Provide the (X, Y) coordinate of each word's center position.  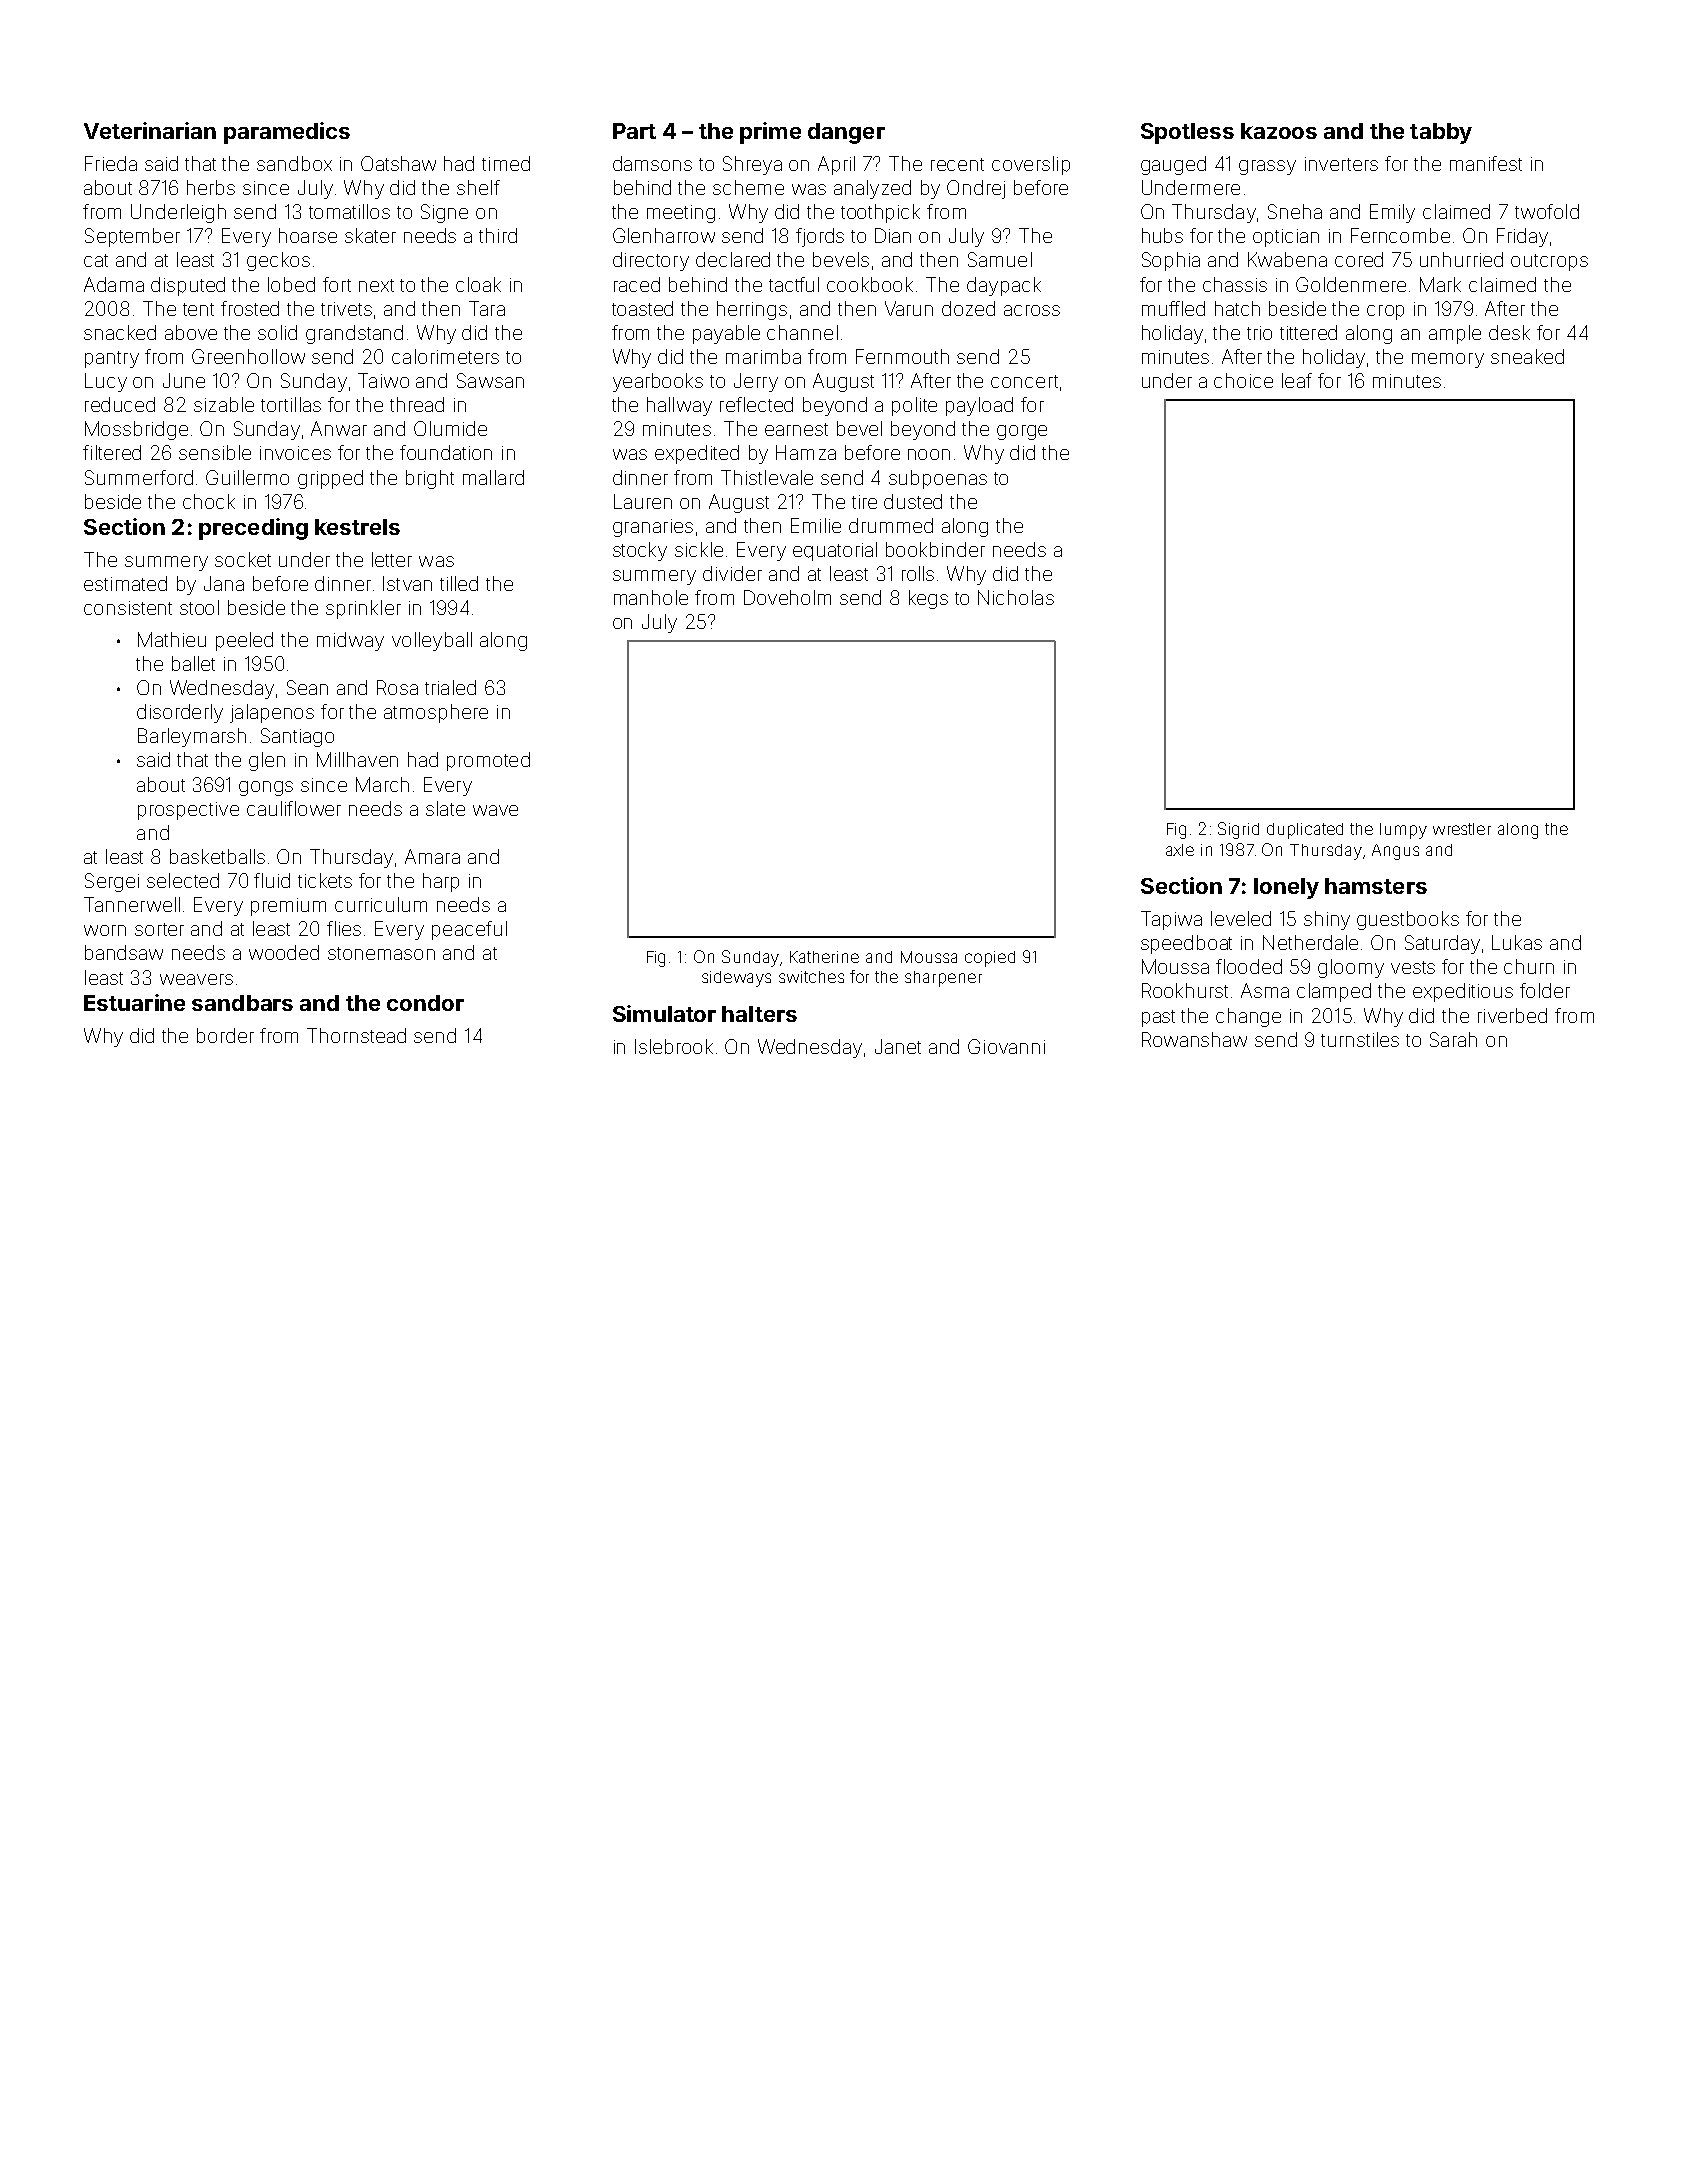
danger (846, 133)
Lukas (1517, 942)
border (225, 1035)
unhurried (1461, 259)
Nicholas (1016, 597)
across (1032, 310)
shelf (478, 187)
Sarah (1453, 1039)
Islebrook (674, 1046)
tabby (1441, 133)
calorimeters (445, 356)
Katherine (824, 957)
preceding (253, 529)
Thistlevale (767, 477)
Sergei (112, 882)
